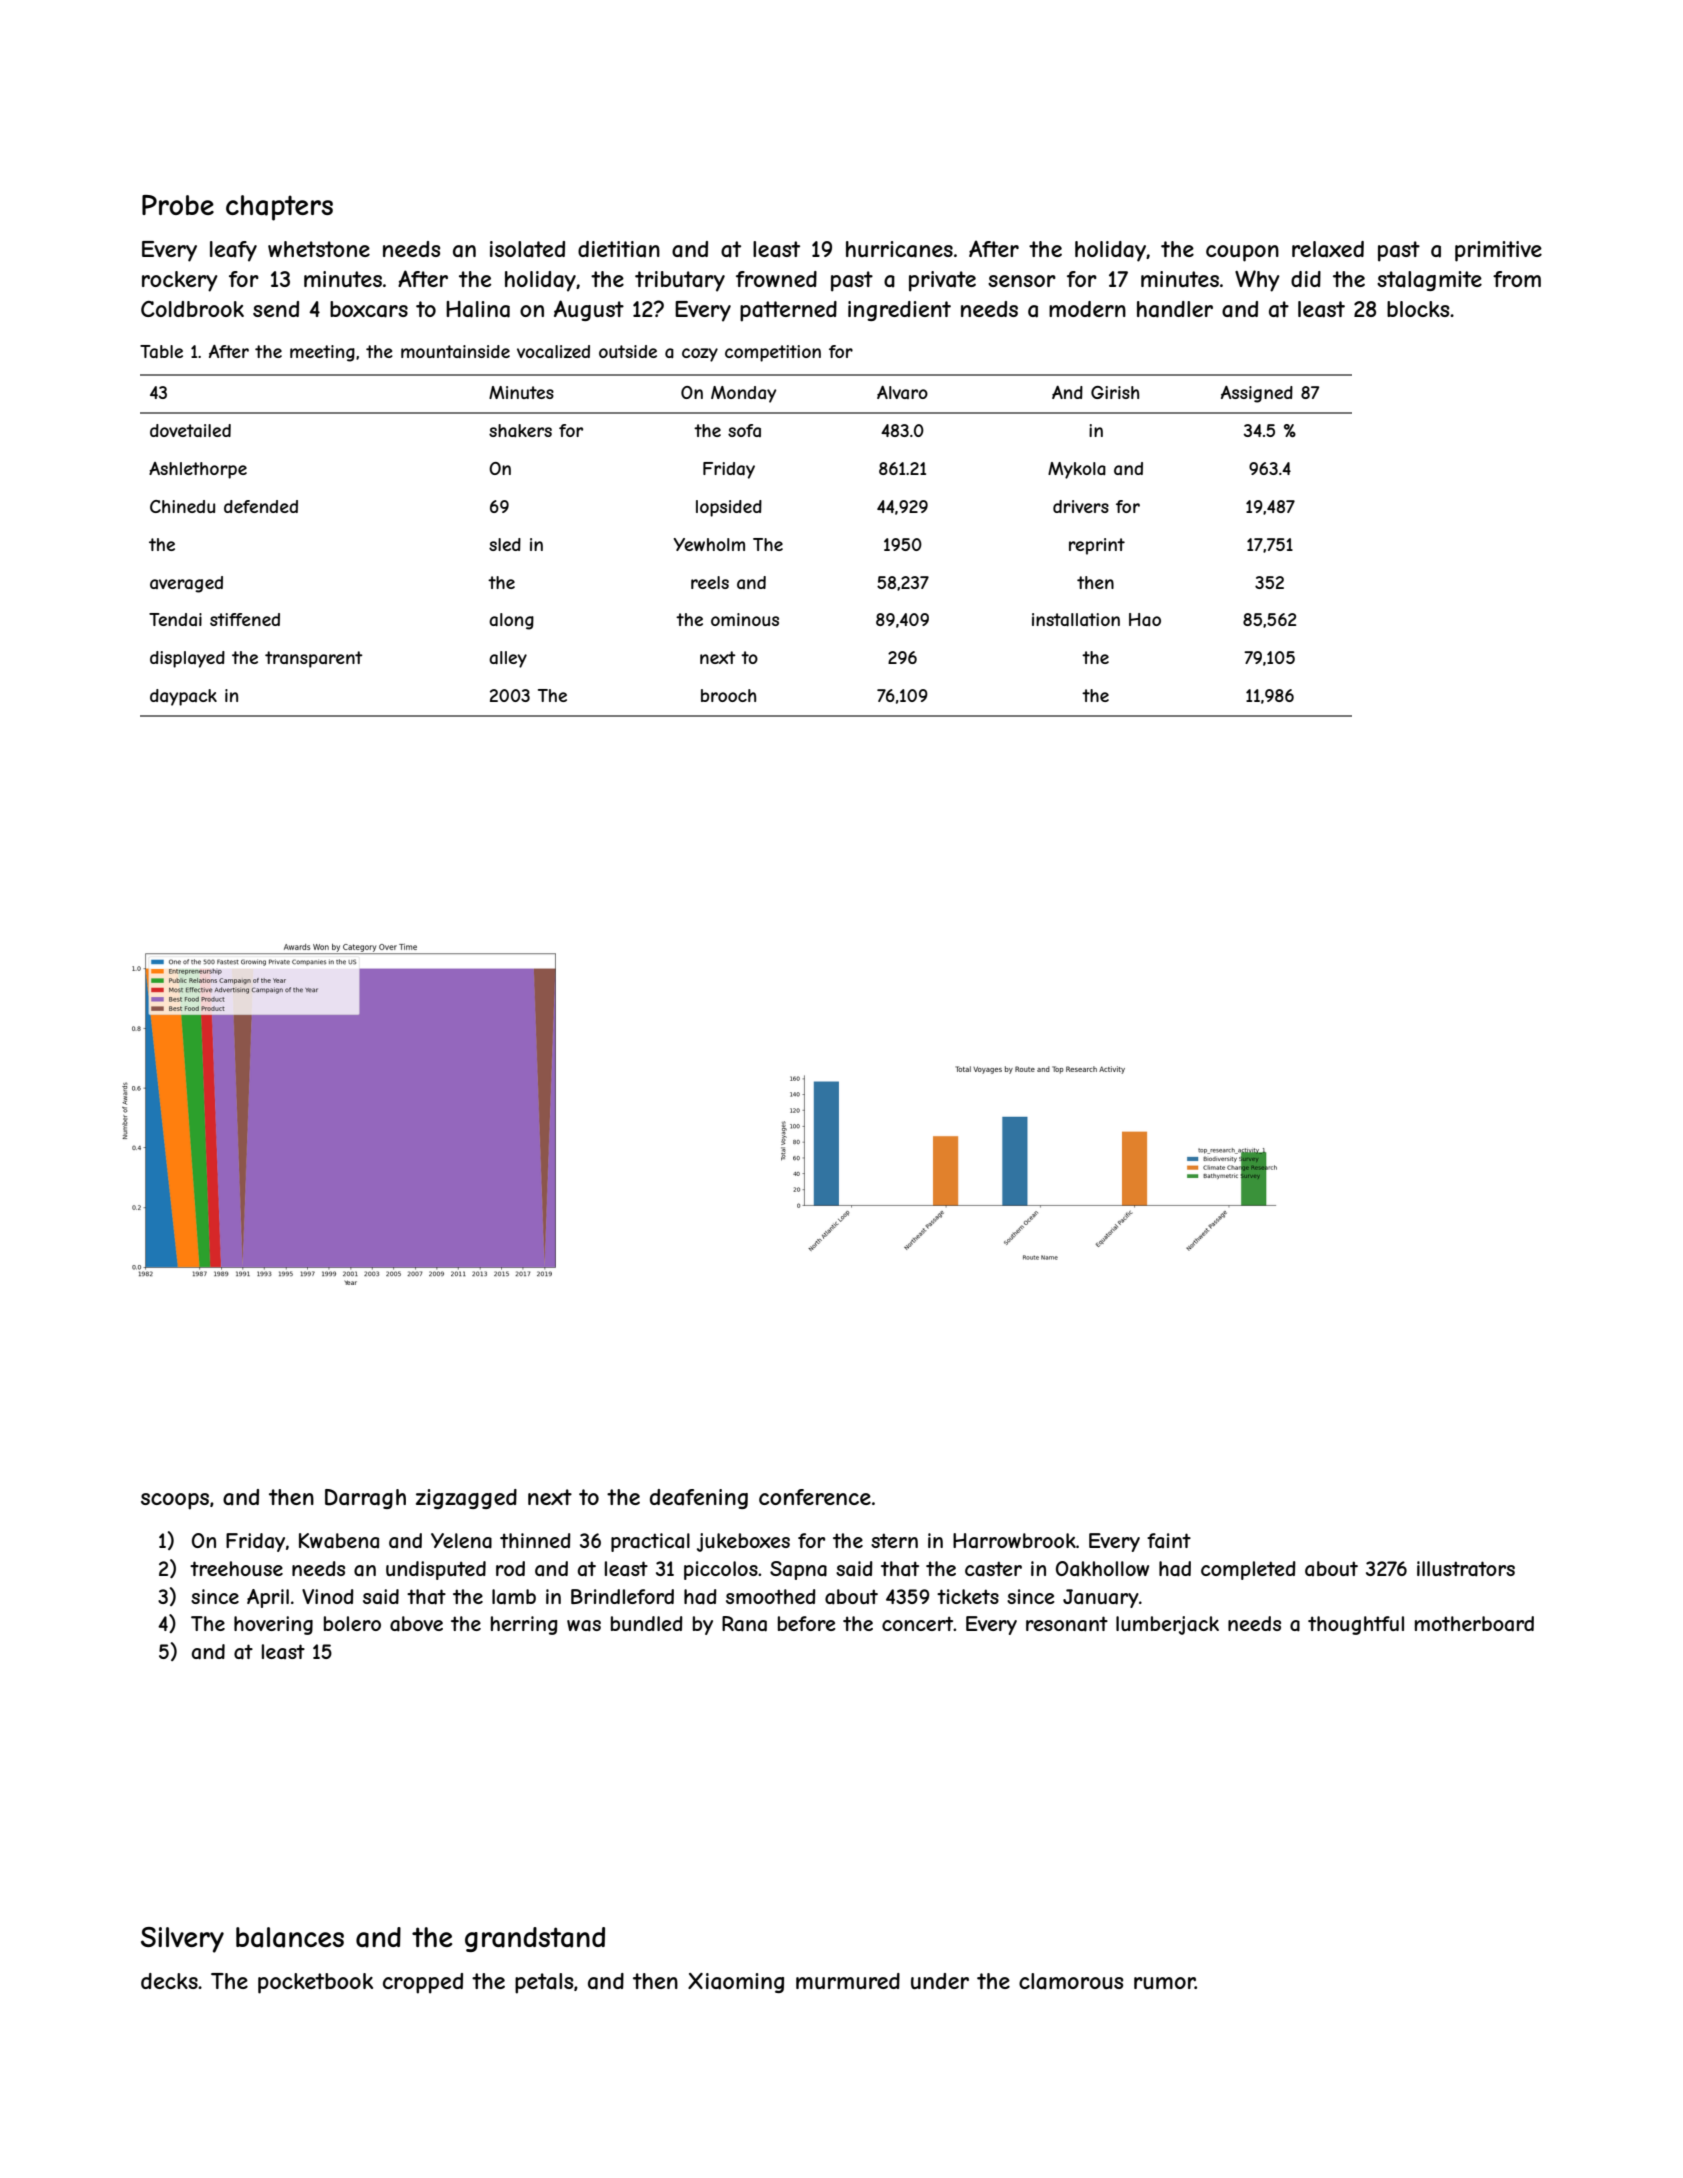 The image size is (1683, 2178). What do you see at coordinates (236, 1568) in the screenshot?
I see `treehouse` at bounding box center [236, 1568].
